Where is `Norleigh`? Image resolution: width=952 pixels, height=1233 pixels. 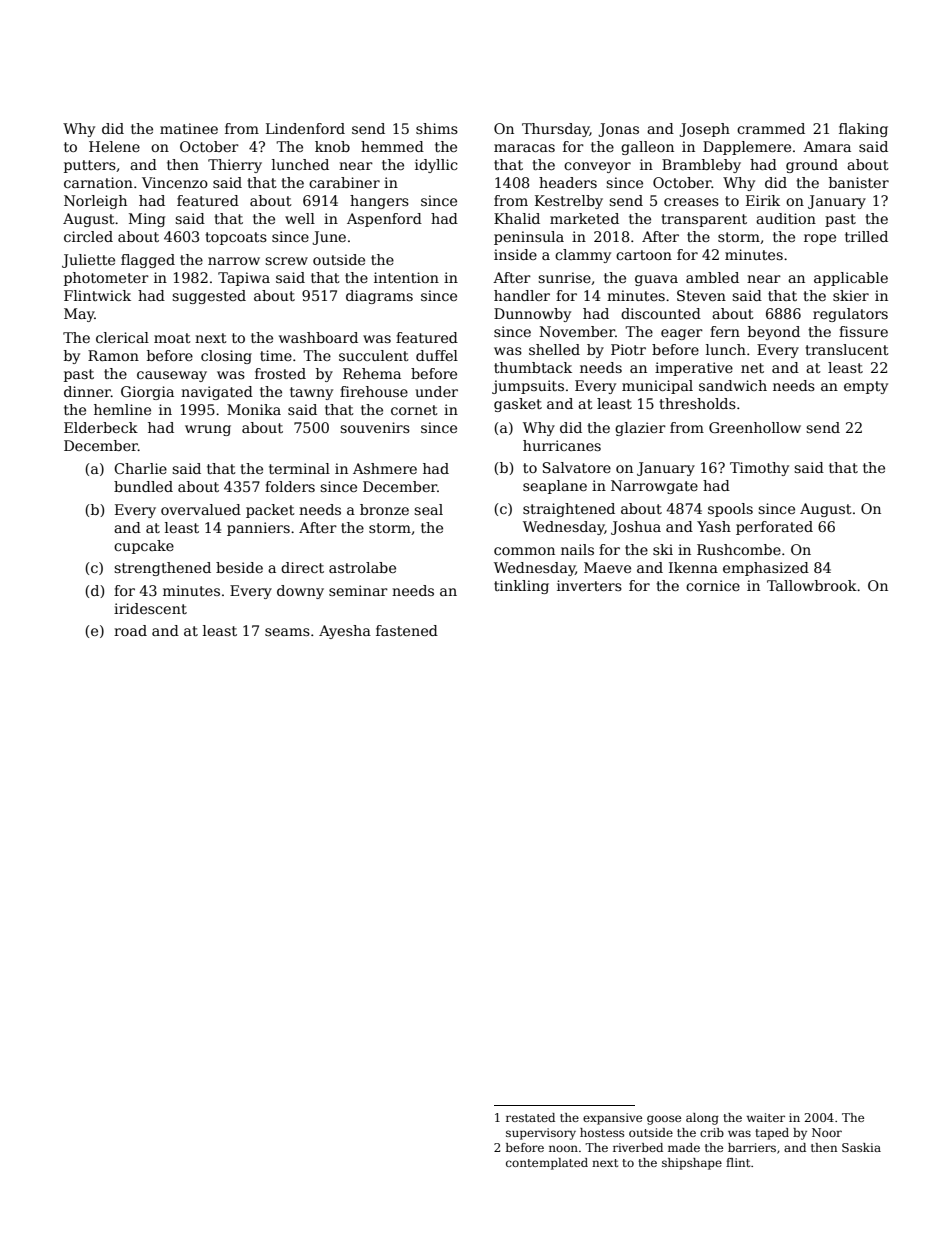 Norleigh is located at coordinates (95, 202).
